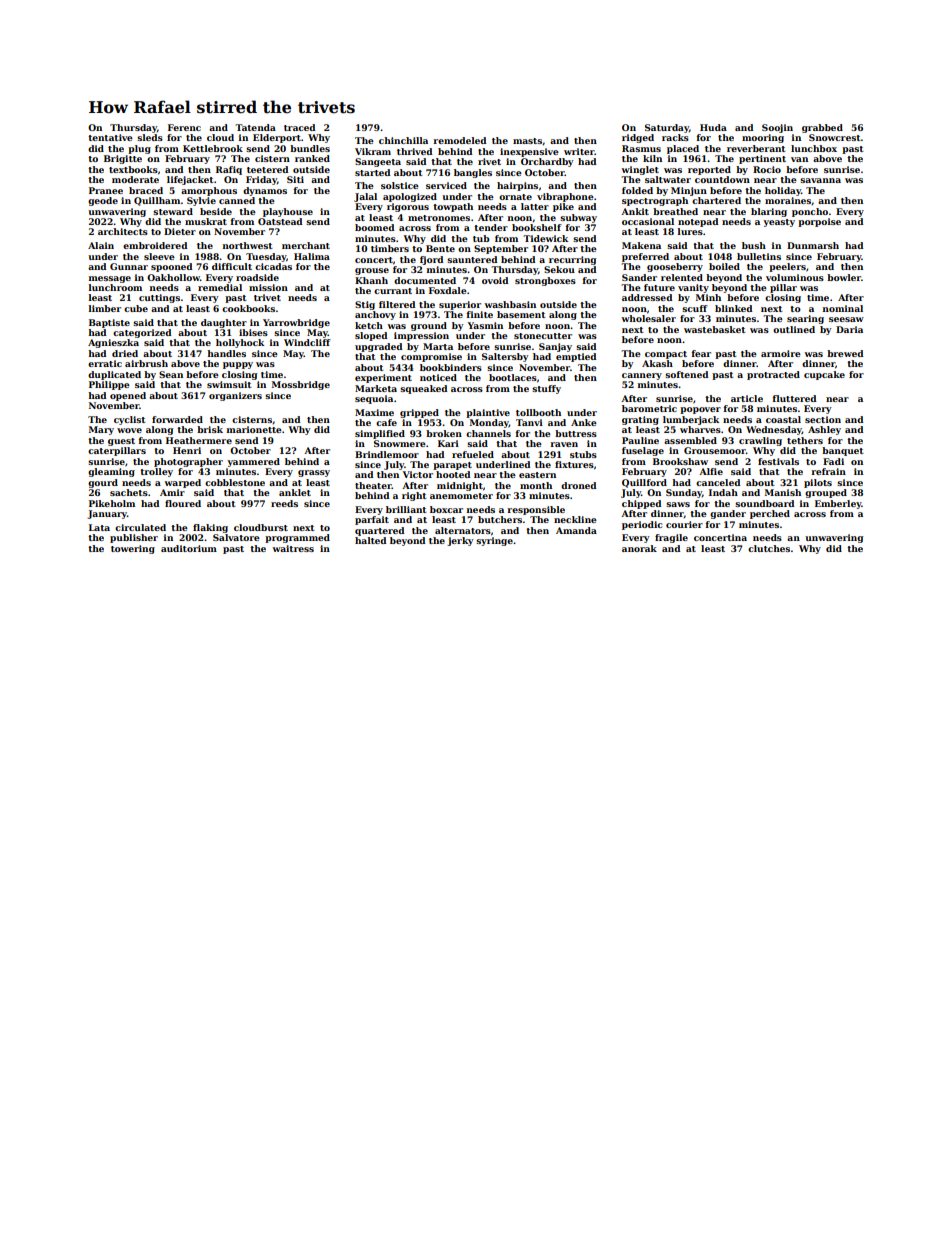 The width and height of the screenshot is (952, 1233). I want to click on Alain, so click(101, 245).
